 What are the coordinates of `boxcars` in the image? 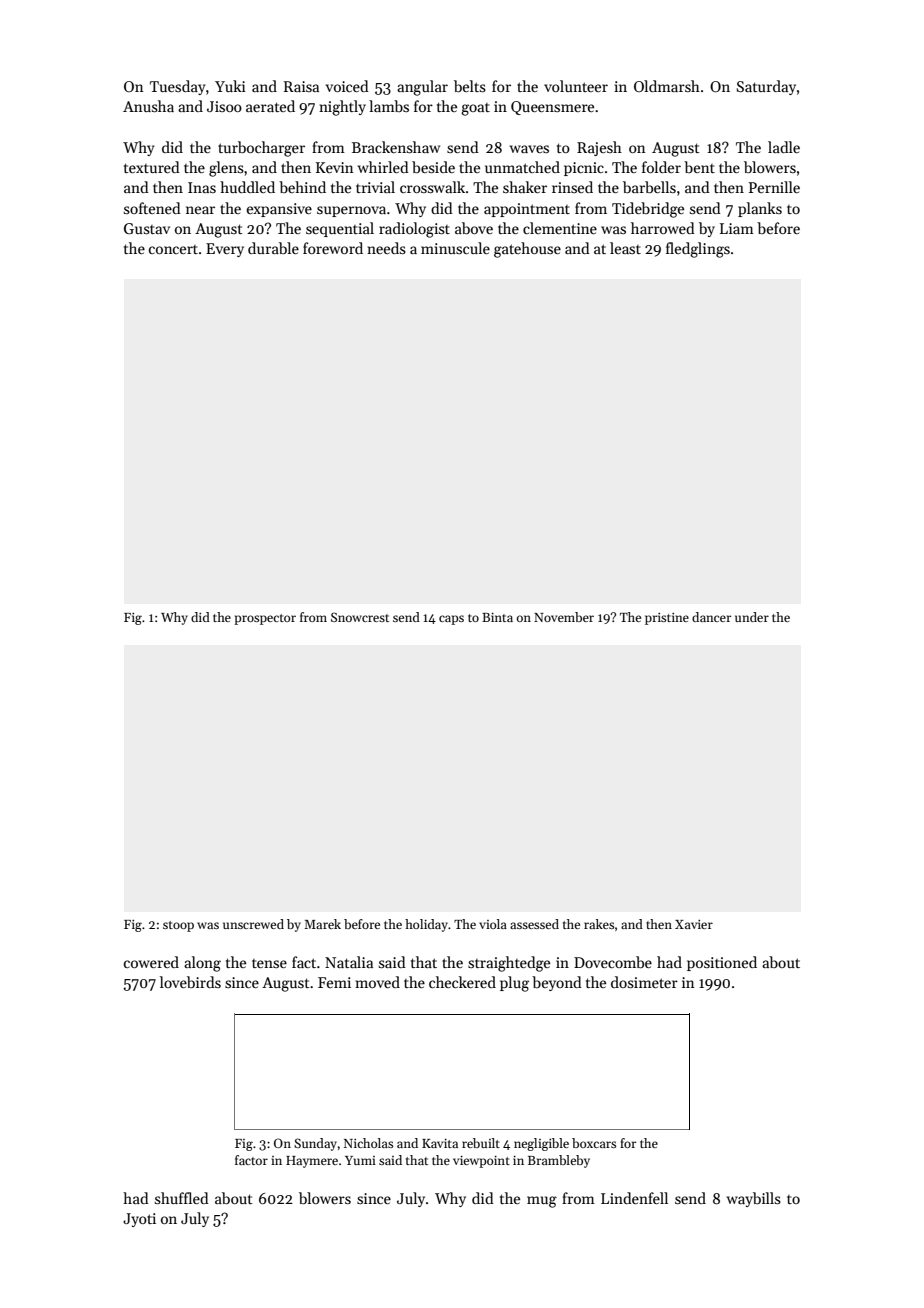 It's located at (594, 1143).
